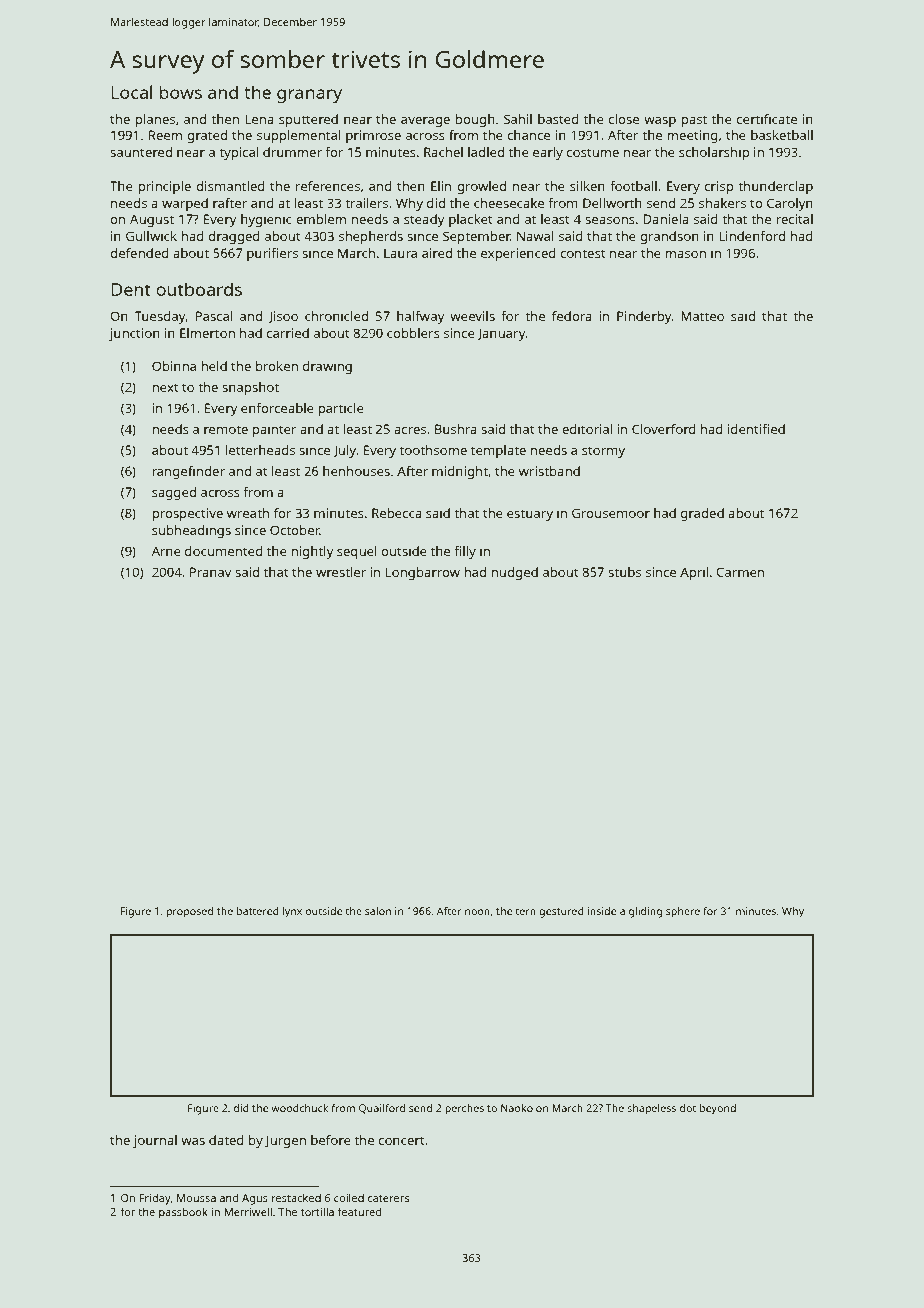  Describe the element at coordinates (740, 572) in the screenshot. I see `Carmen` at that location.
